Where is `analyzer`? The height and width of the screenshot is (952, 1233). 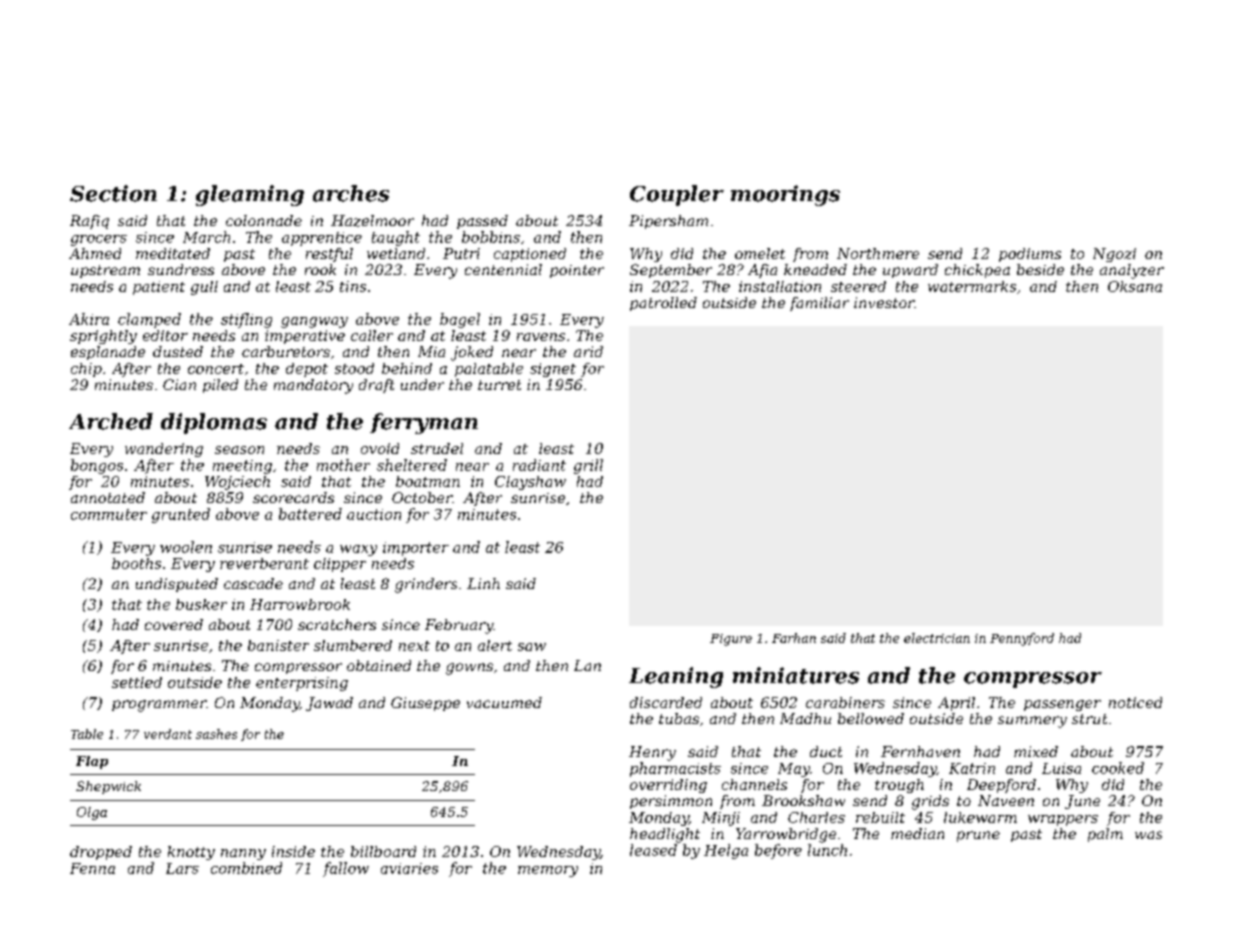 analyzer is located at coordinates (1132, 271).
